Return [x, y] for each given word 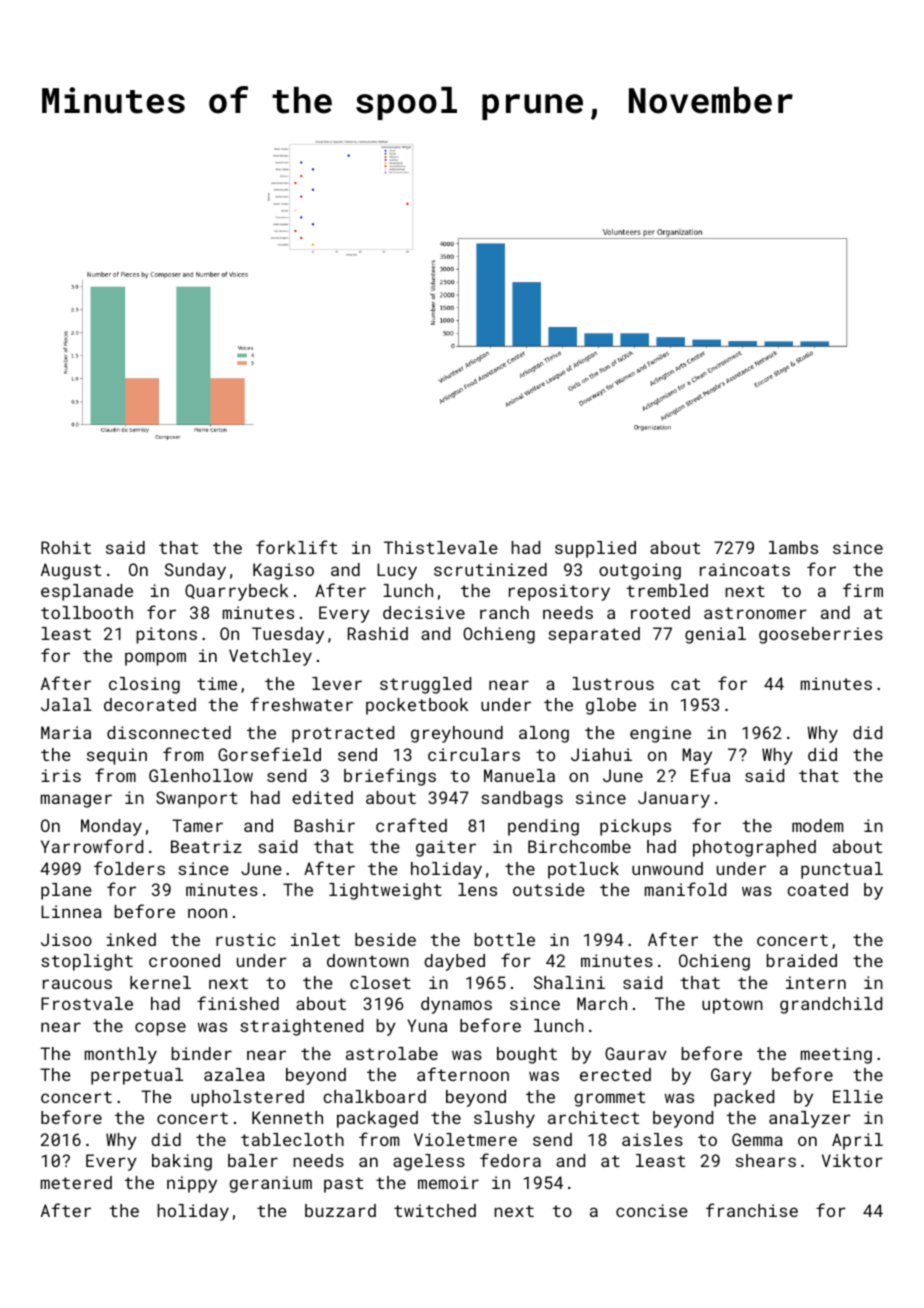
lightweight [385, 891]
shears [766, 1160]
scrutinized [490, 569]
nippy [192, 1184]
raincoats [745, 569]
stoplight [87, 962]
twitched [435, 1210]
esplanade [87, 592]
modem [817, 825]
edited [322, 797]
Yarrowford [92, 846]
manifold [685, 889]
